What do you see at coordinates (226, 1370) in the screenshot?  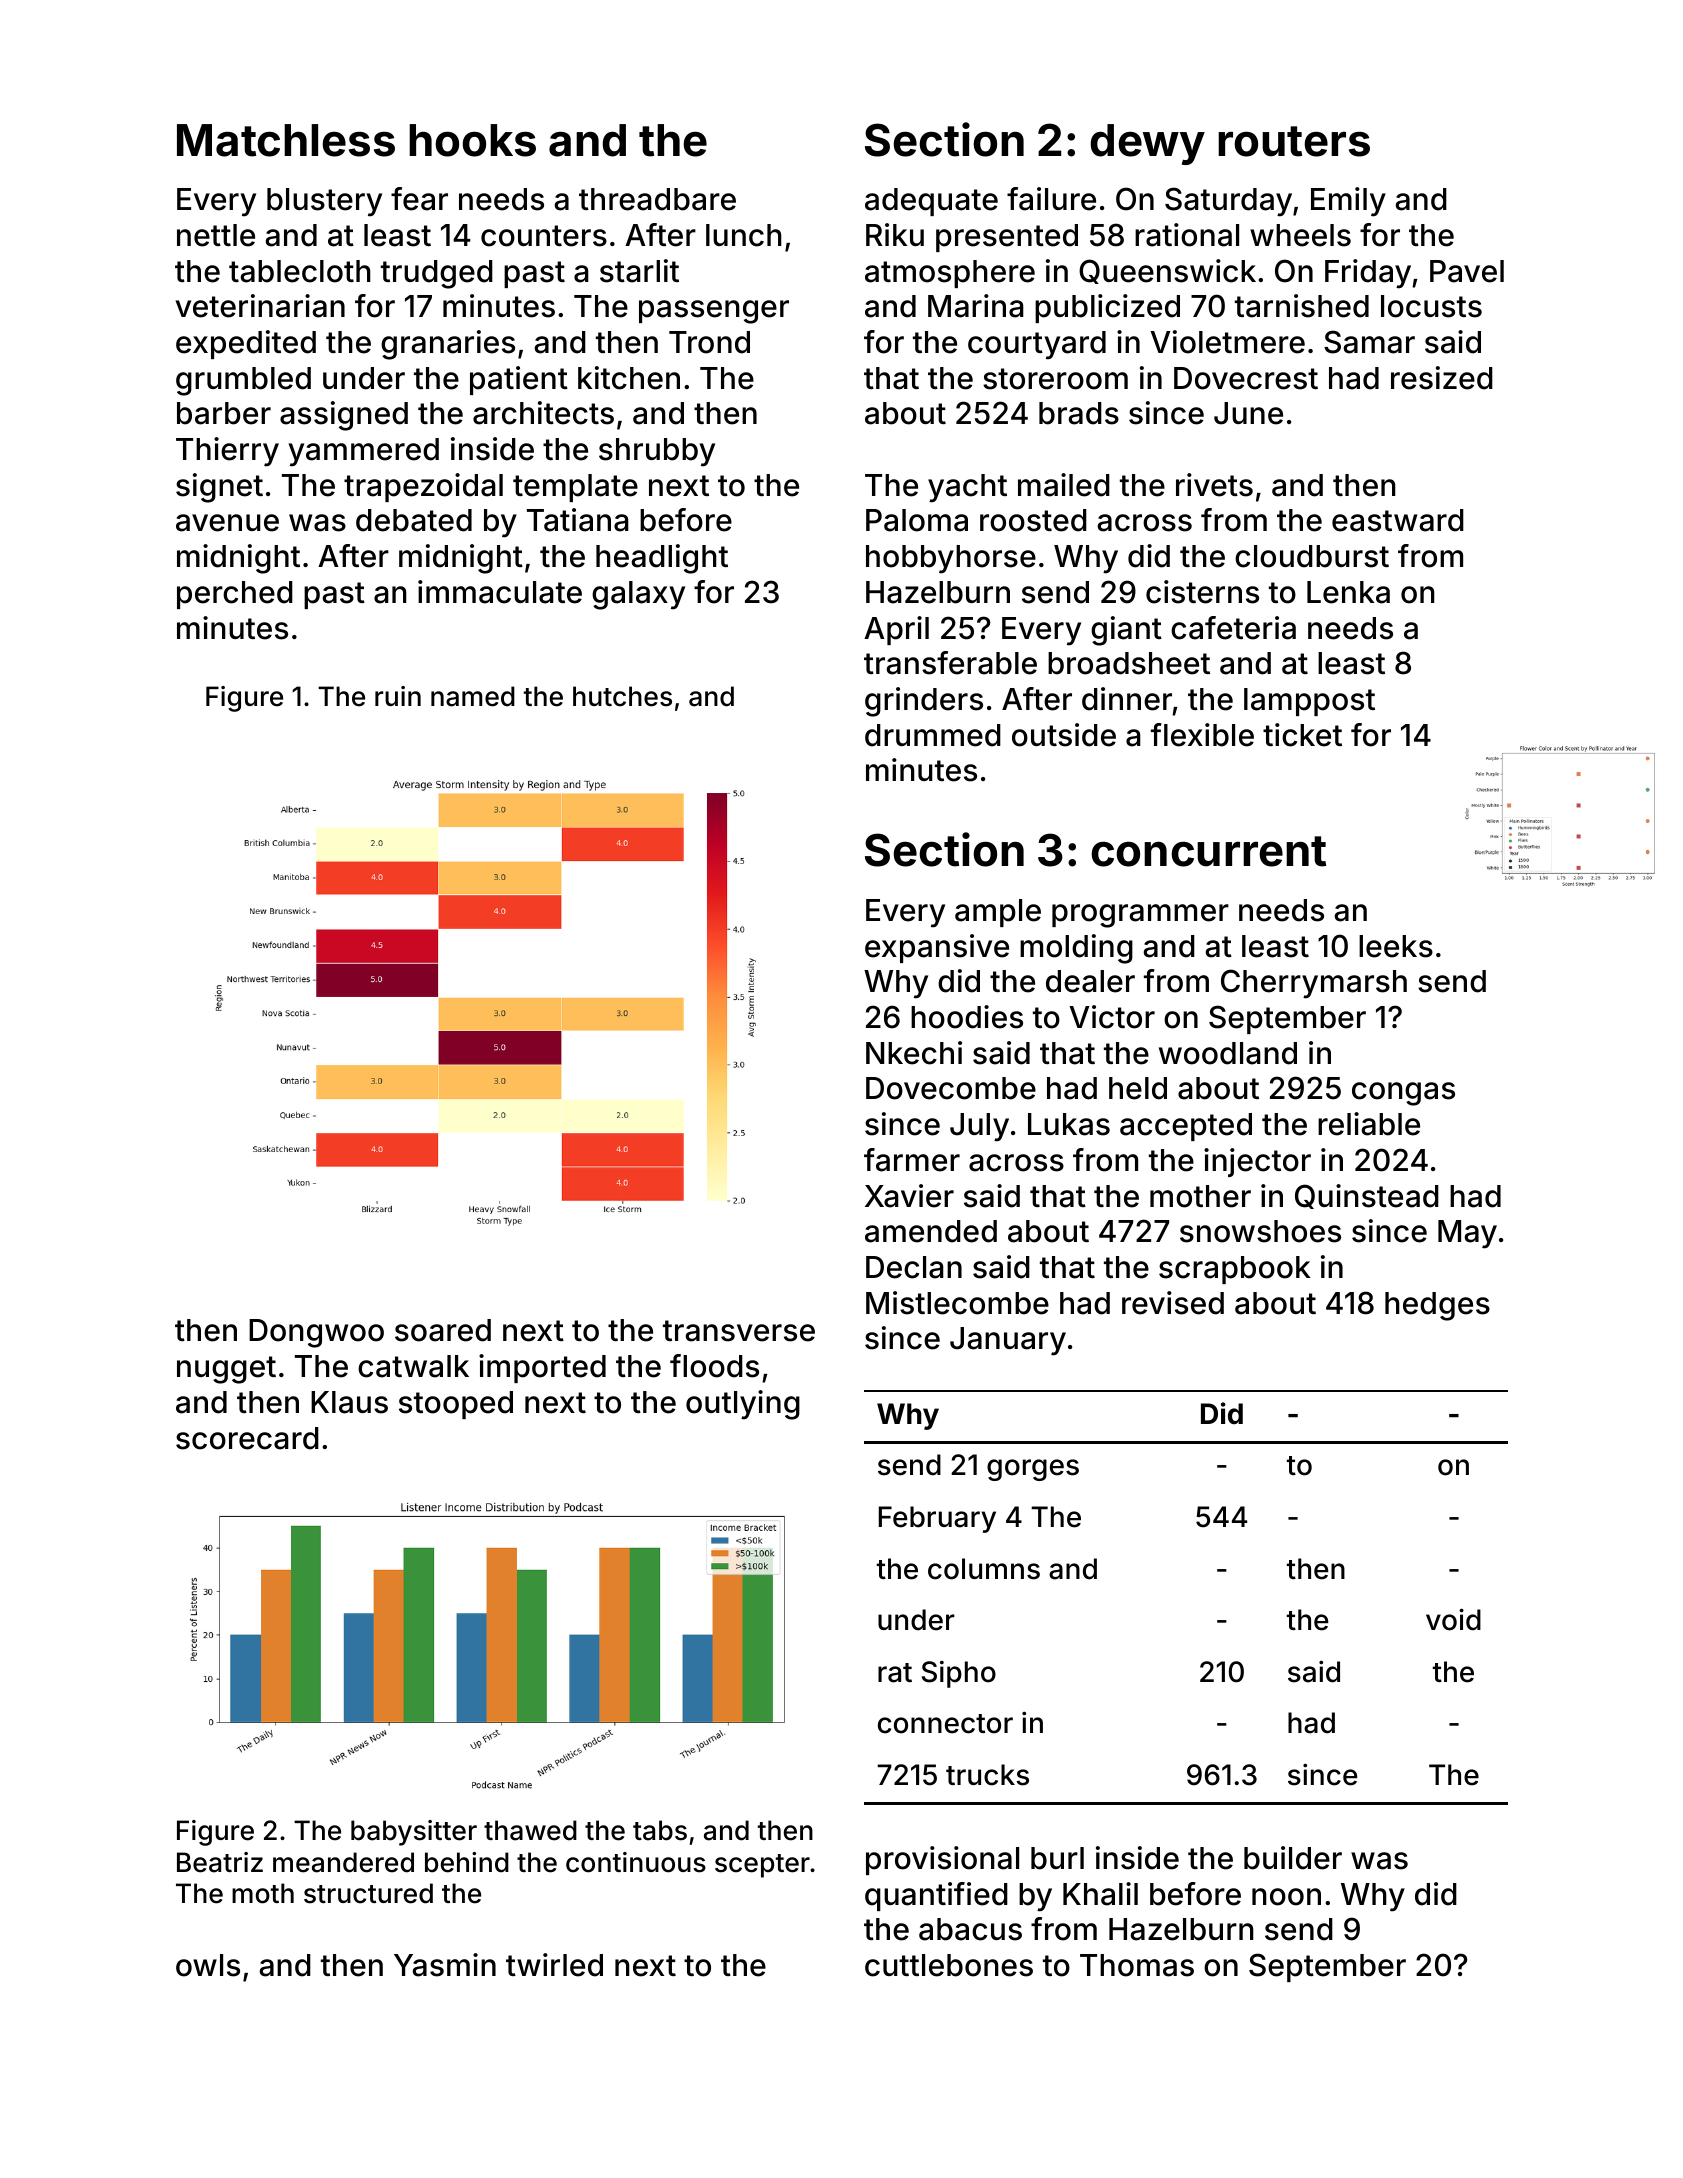 I see `nugget` at bounding box center [226, 1370].
